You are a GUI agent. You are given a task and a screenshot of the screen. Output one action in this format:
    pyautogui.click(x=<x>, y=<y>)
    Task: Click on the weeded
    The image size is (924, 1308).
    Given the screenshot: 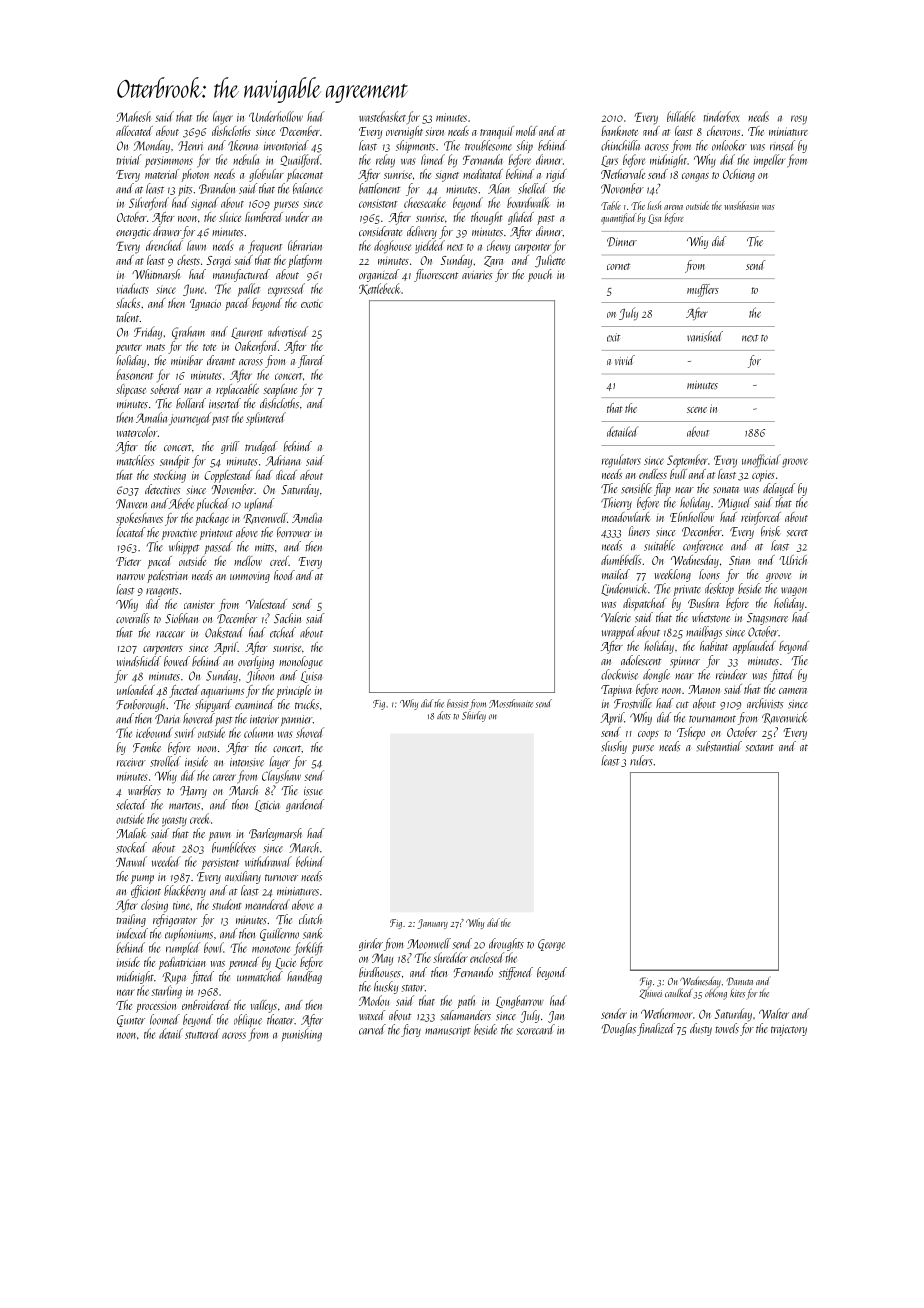 What is the action you would take?
    pyautogui.click(x=166, y=861)
